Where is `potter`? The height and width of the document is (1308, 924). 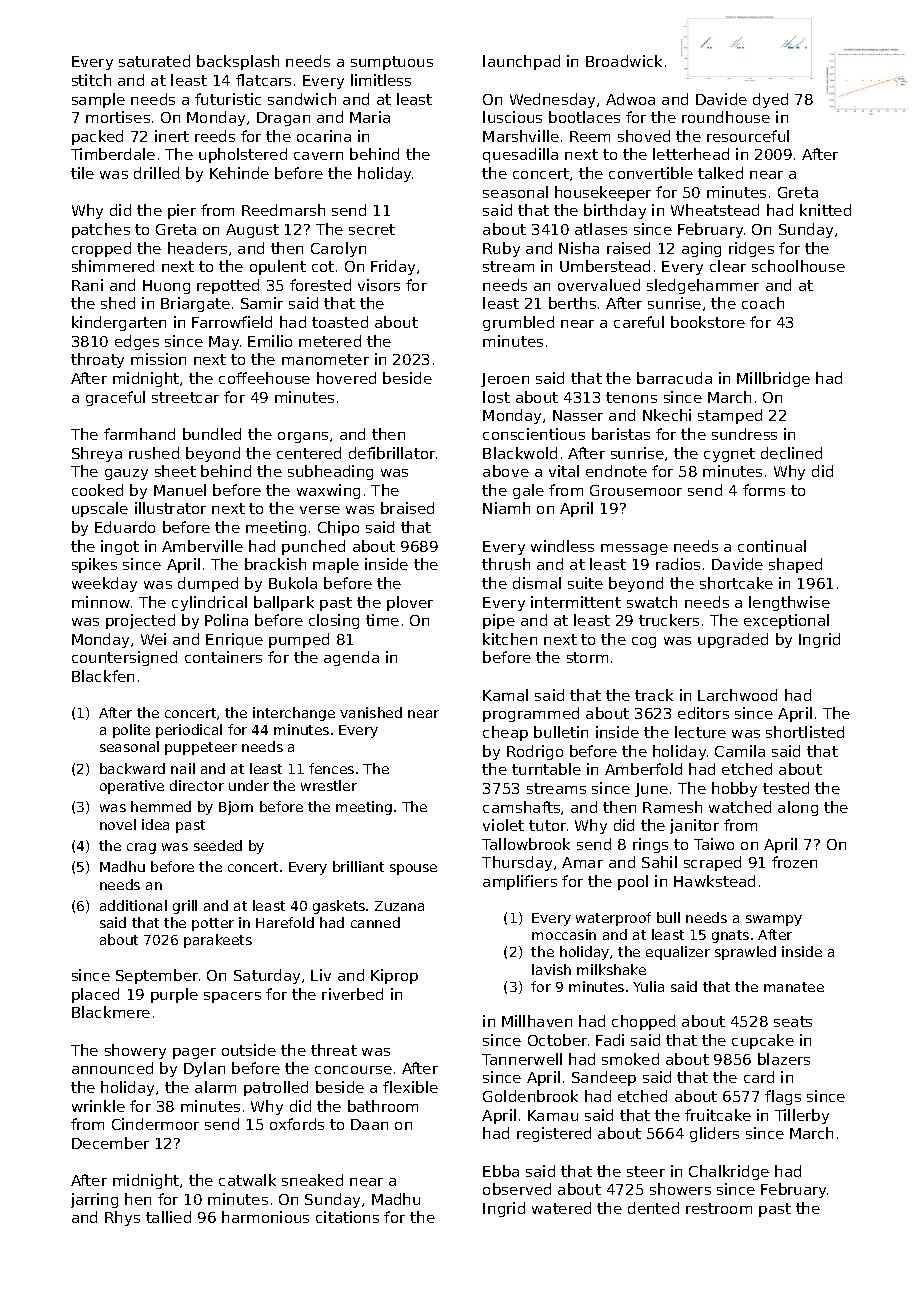 potter is located at coordinates (213, 924).
